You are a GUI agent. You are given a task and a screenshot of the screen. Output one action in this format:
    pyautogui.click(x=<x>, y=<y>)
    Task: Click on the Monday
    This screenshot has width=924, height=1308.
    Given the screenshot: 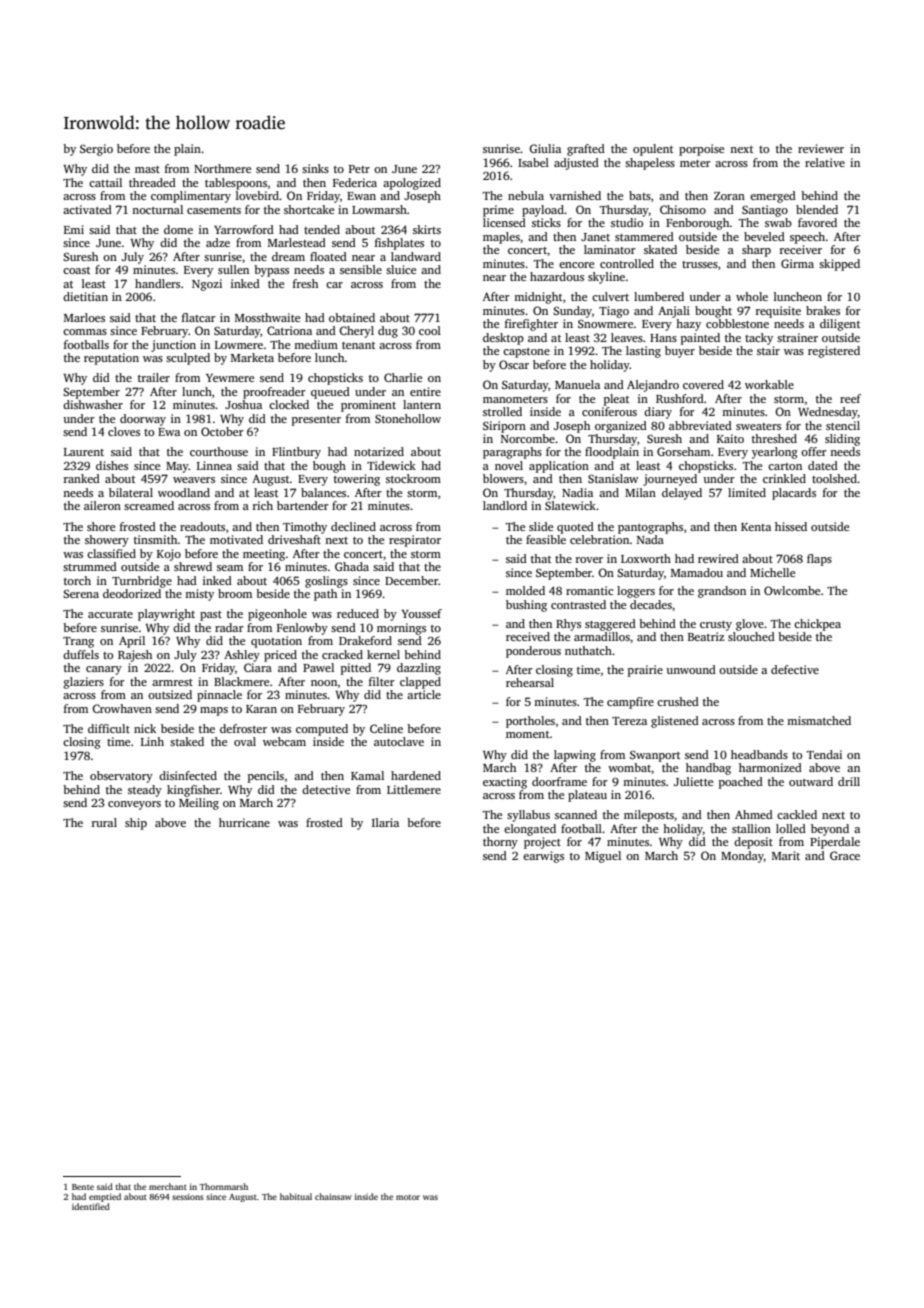 What is the action you would take?
    pyautogui.click(x=742, y=857)
